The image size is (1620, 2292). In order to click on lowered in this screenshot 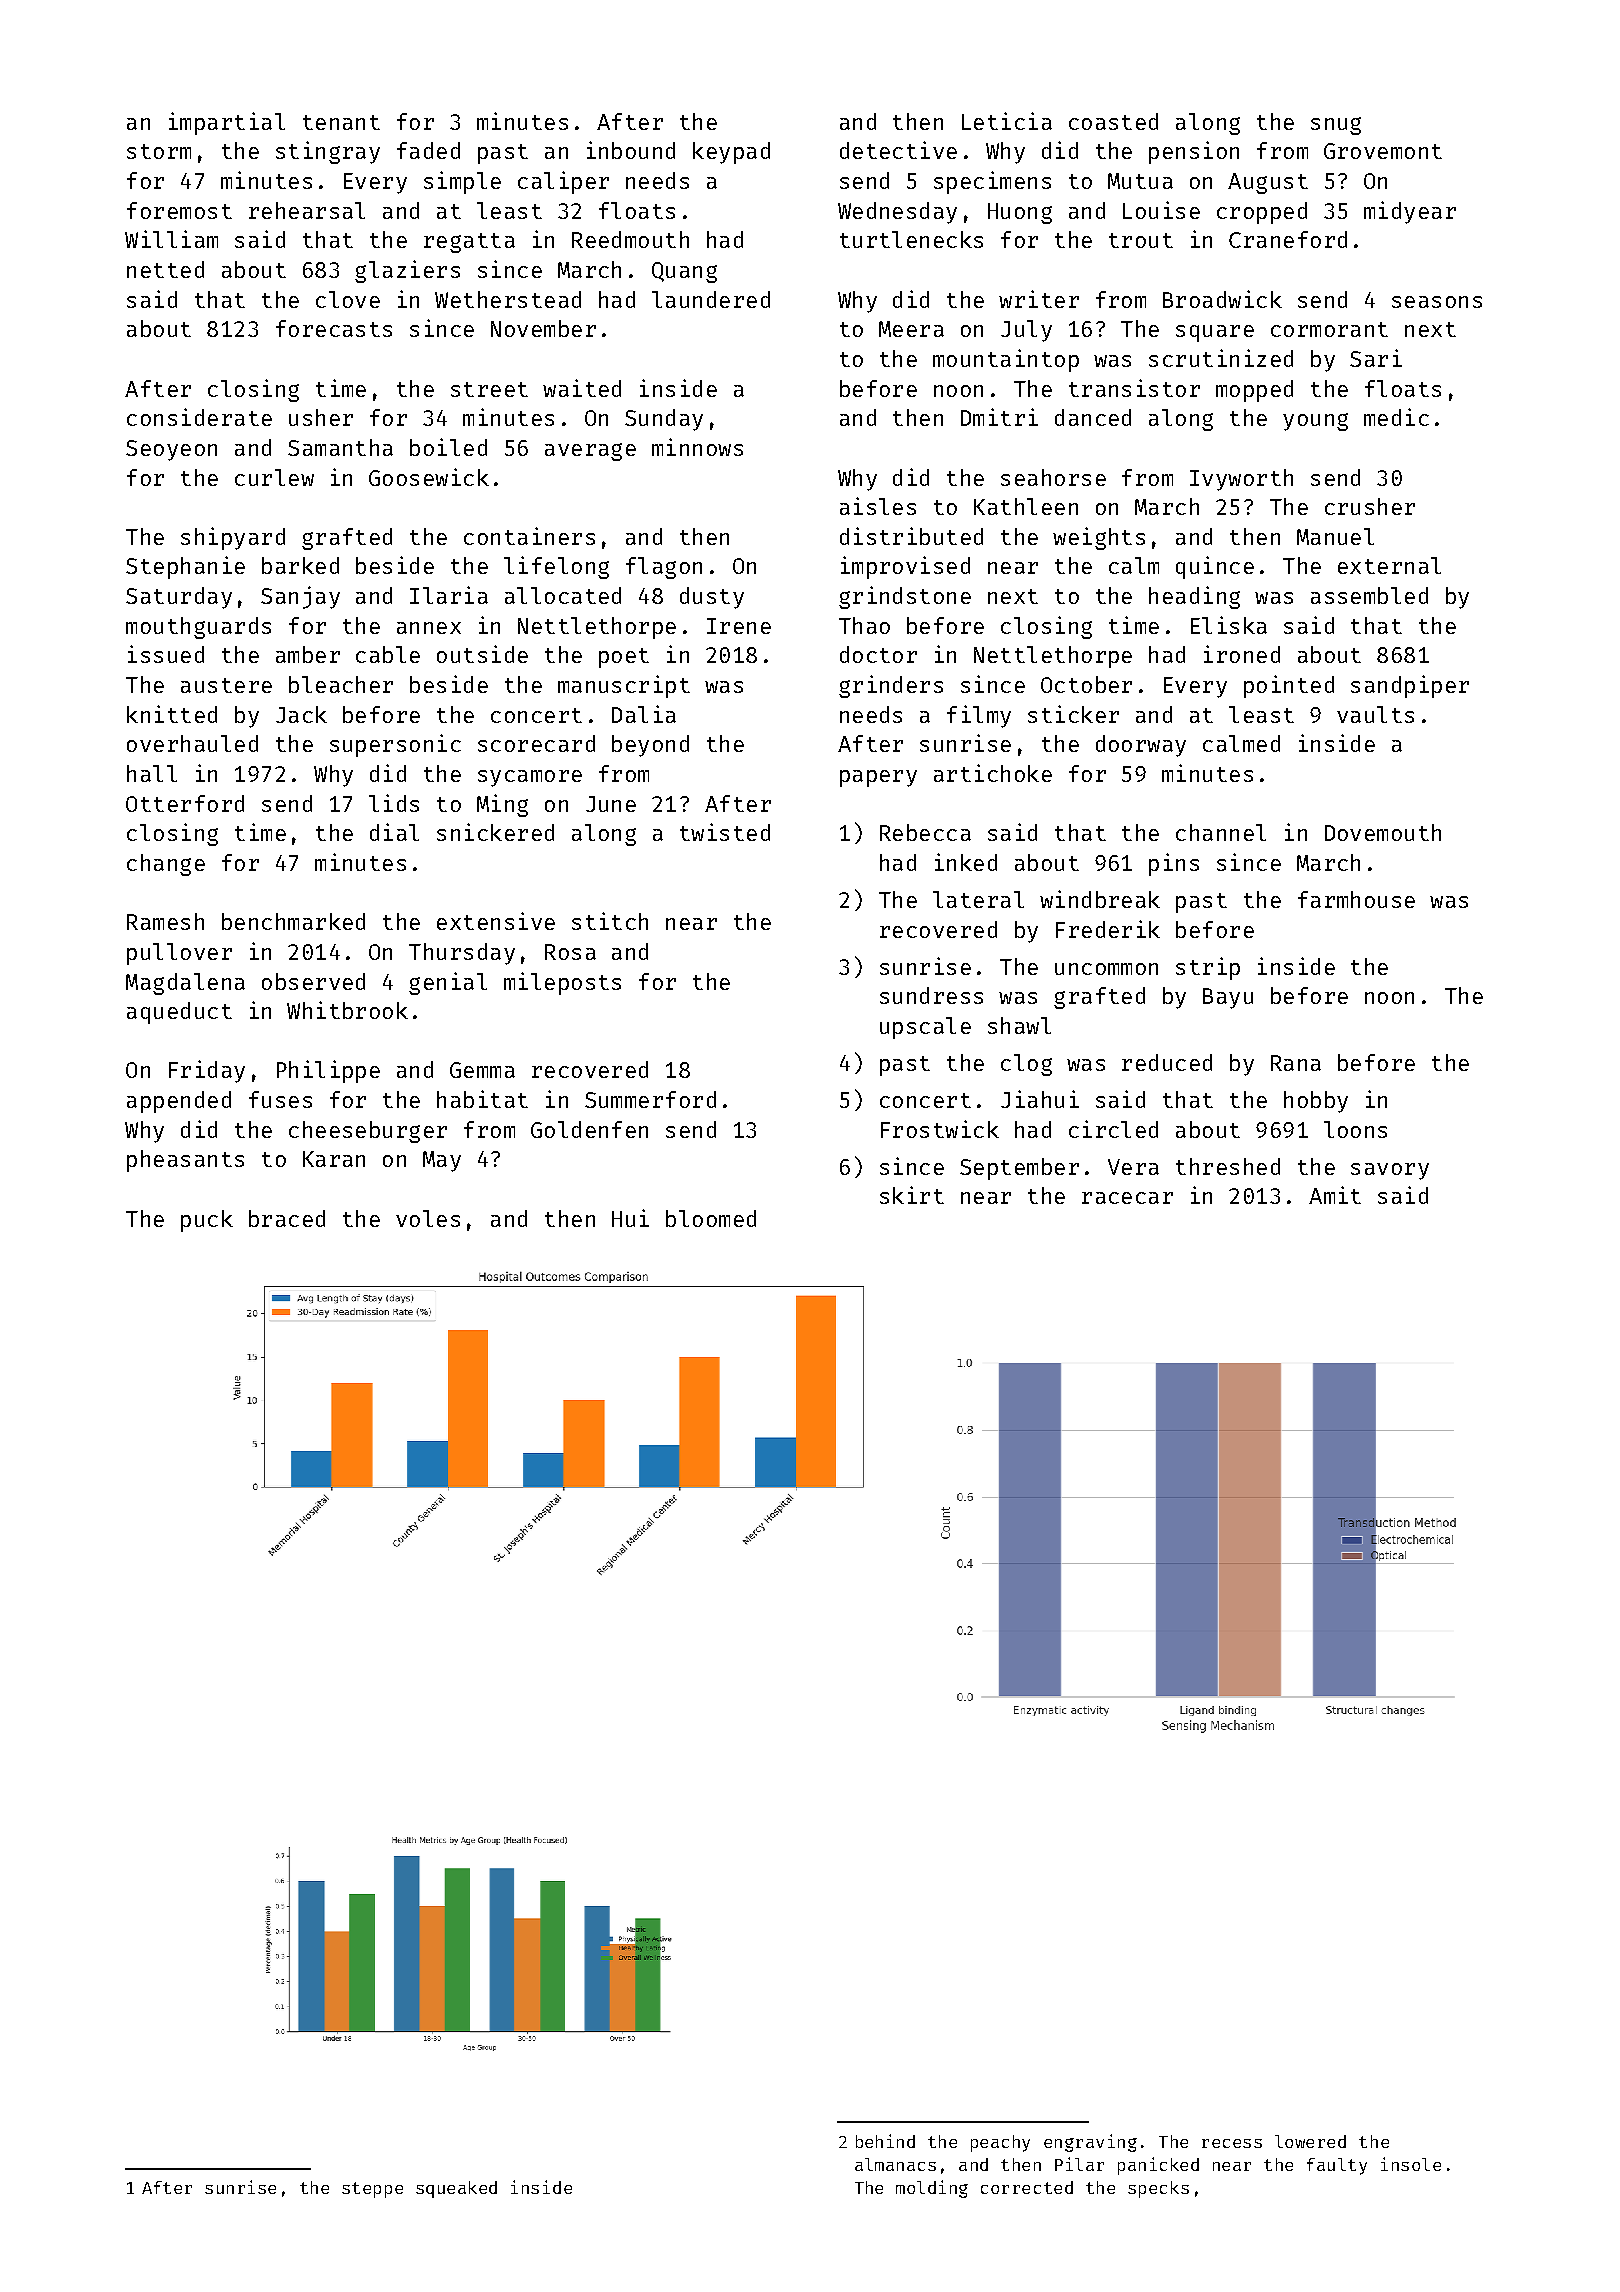, I will do `click(1310, 2141)`.
